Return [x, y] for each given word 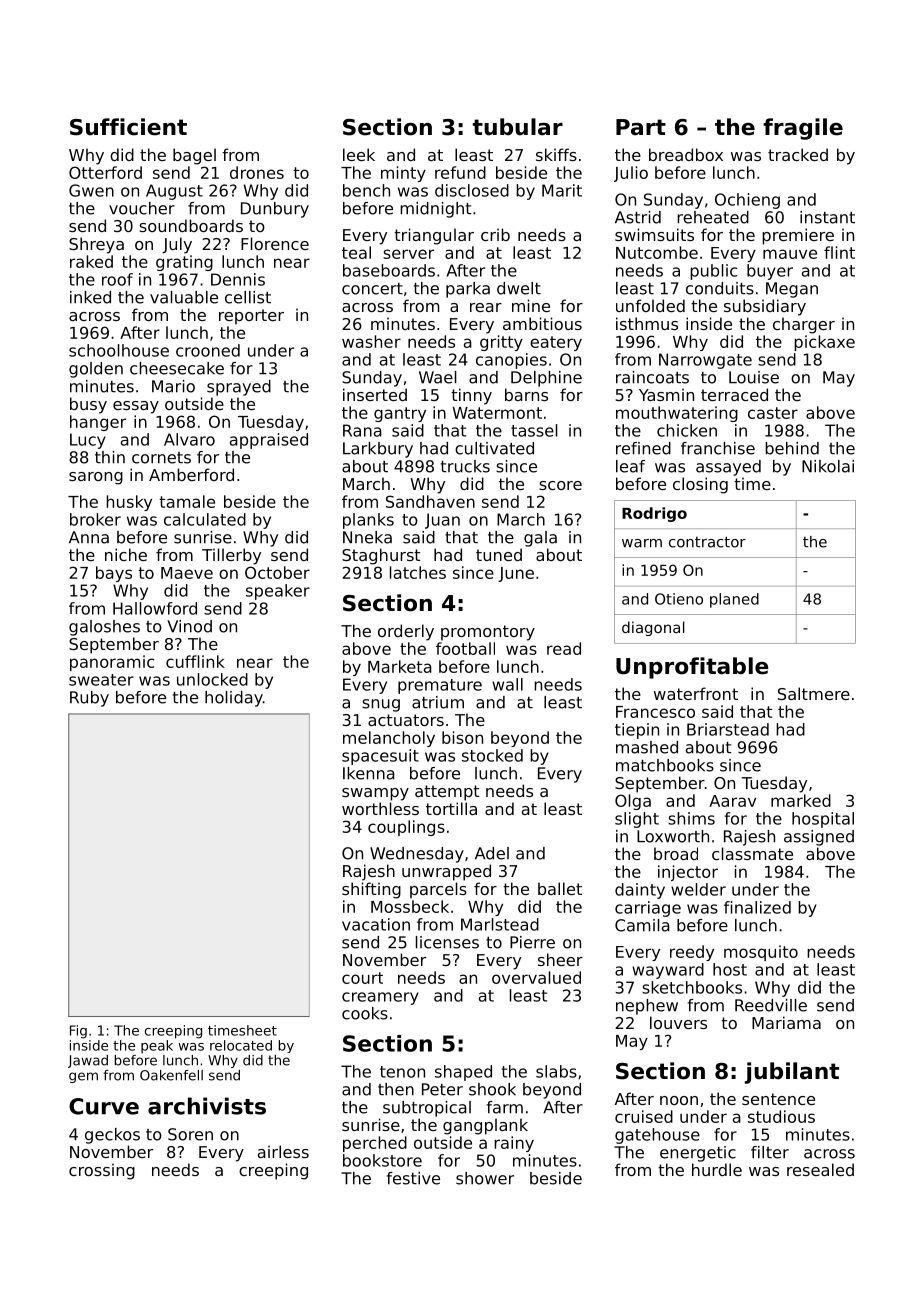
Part [641, 127]
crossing [102, 1171]
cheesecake [177, 368]
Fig [78, 1032]
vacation [376, 924]
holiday [234, 699]
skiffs [556, 154]
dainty [640, 891]
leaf [630, 466]
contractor [707, 542]
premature [440, 686]
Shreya [96, 245]
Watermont [497, 413]
